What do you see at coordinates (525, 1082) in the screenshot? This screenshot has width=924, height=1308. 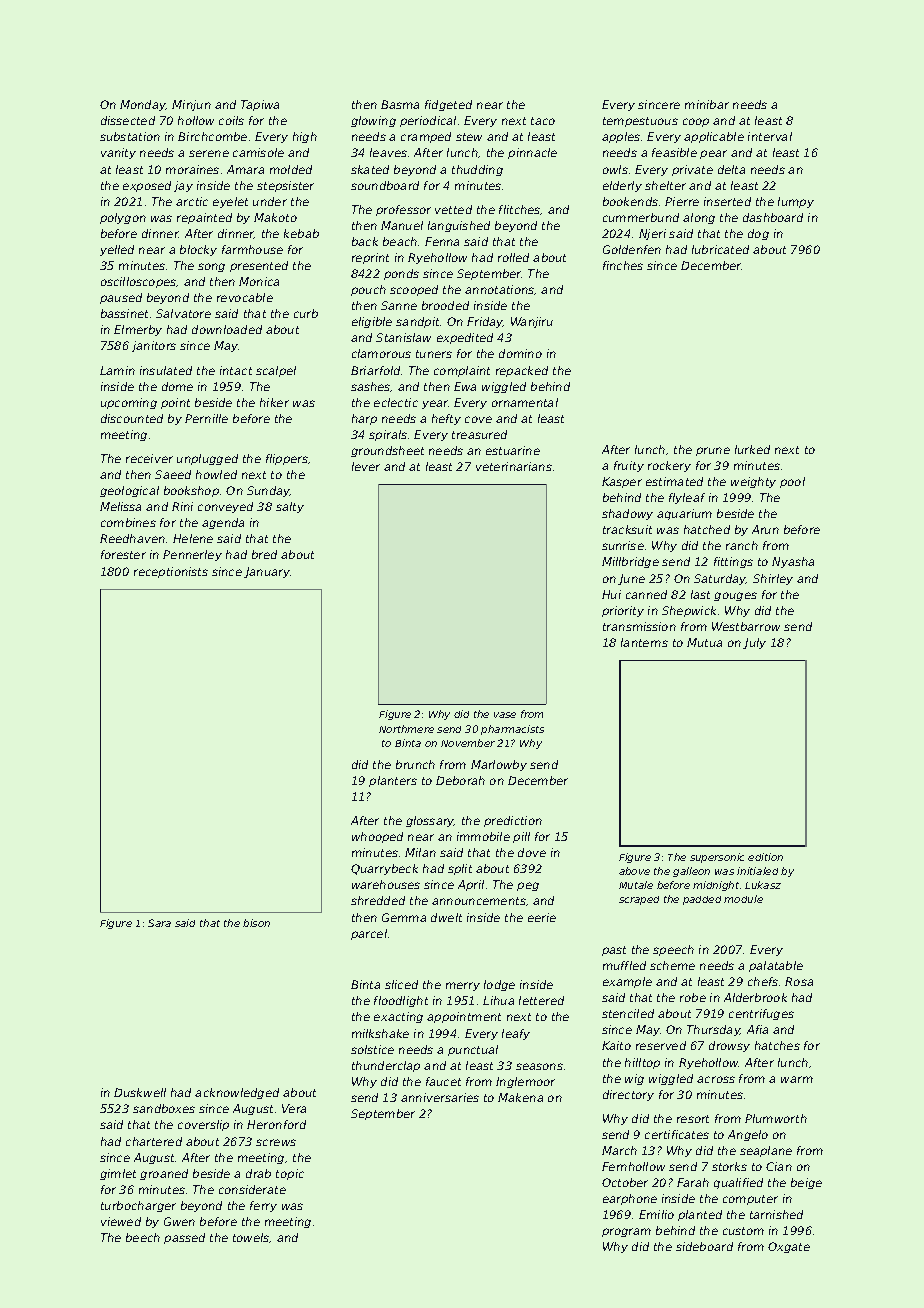 I see `Inglemoor` at bounding box center [525, 1082].
